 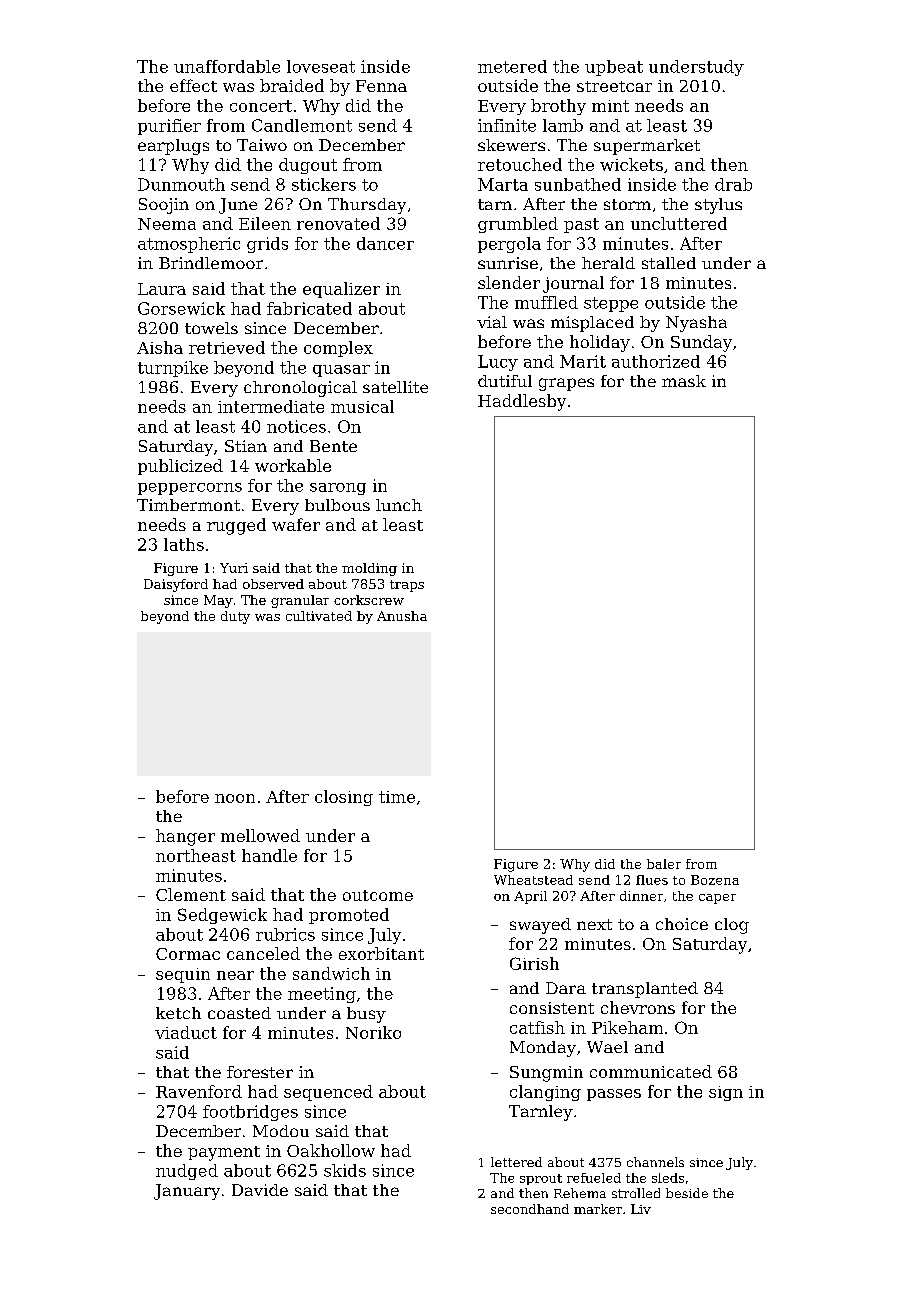 I want to click on drab, so click(x=733, y=184).
